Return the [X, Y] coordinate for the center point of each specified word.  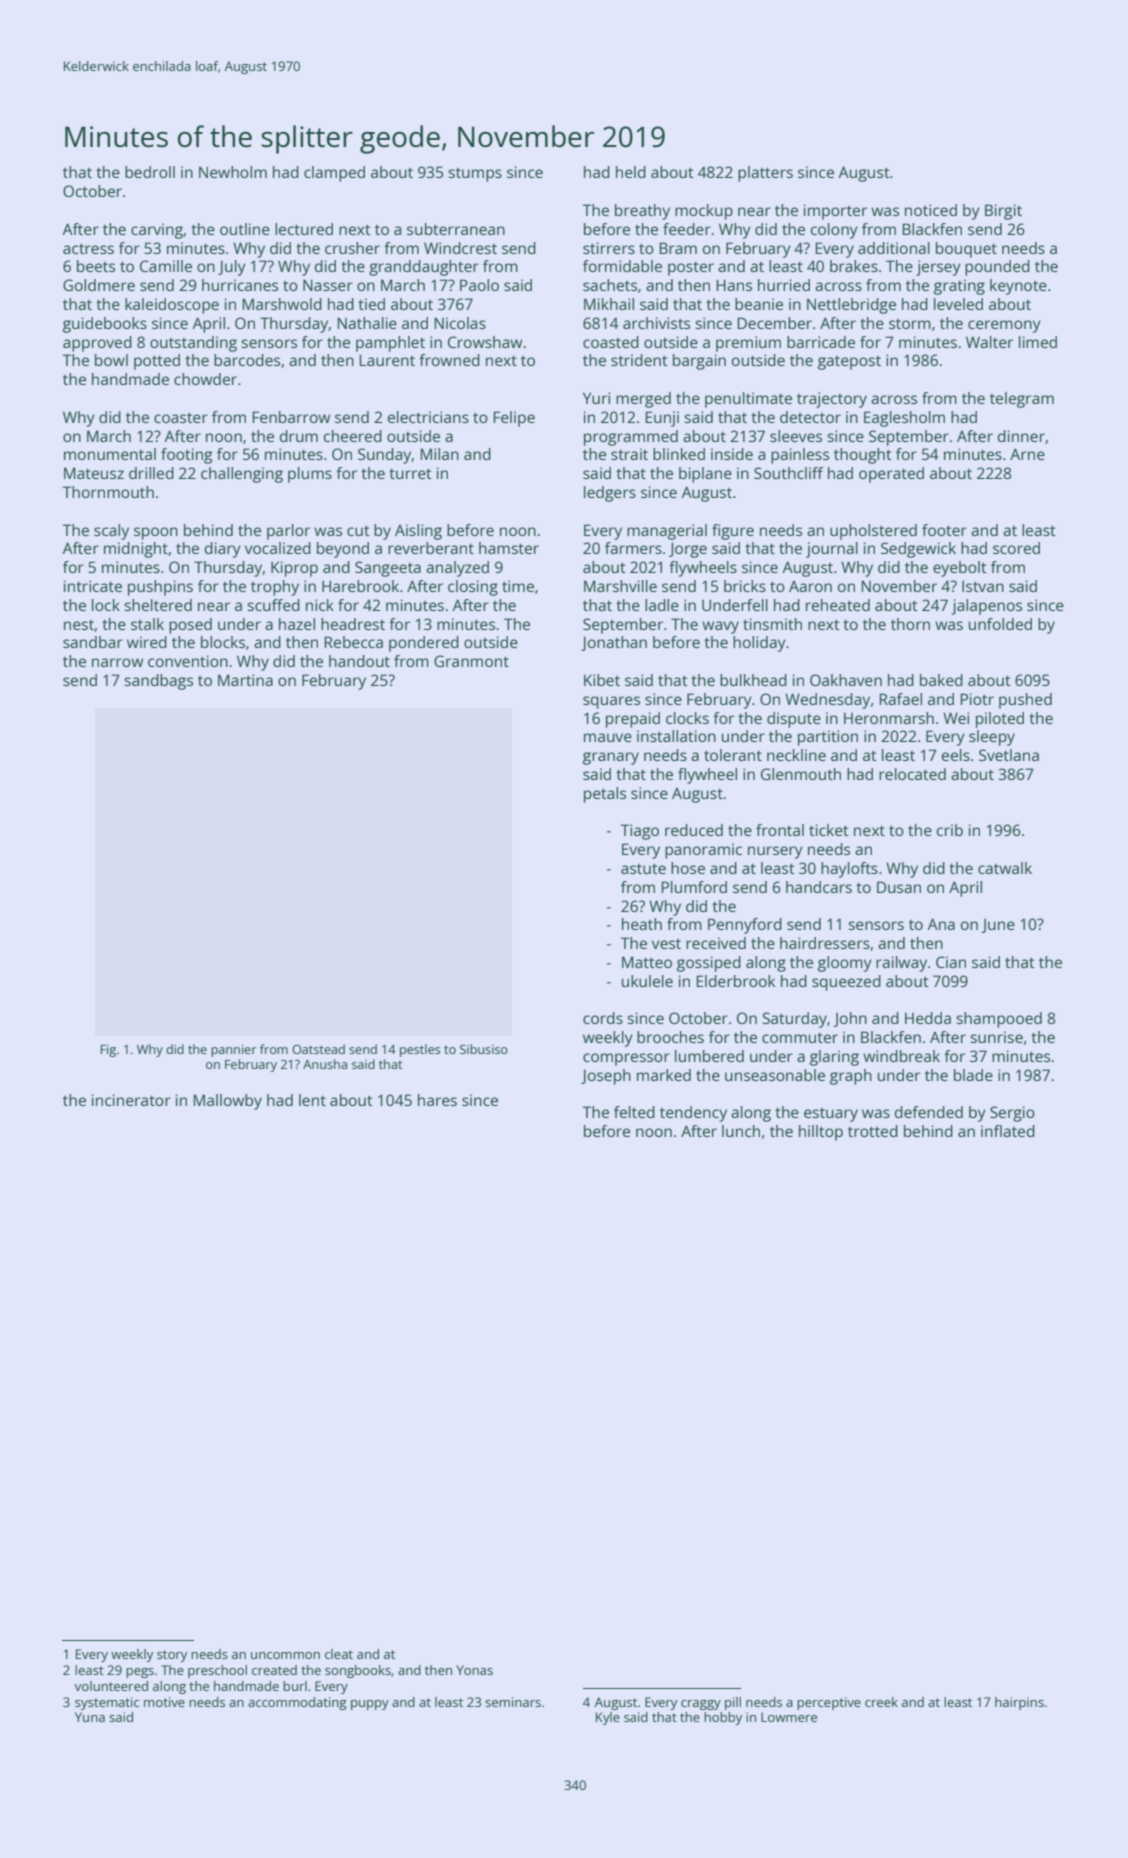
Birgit [1003, 212]
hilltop [821, 1133]
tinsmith [772, 624]
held [631, 172]
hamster [509, 548]
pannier [234, 1051]
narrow [117, 662]
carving [157, 231]
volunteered [111, 1686]
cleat [339, 1654]
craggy [701, 1705]
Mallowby [228, 1102]
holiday [759, 644]
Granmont [471, 661]
